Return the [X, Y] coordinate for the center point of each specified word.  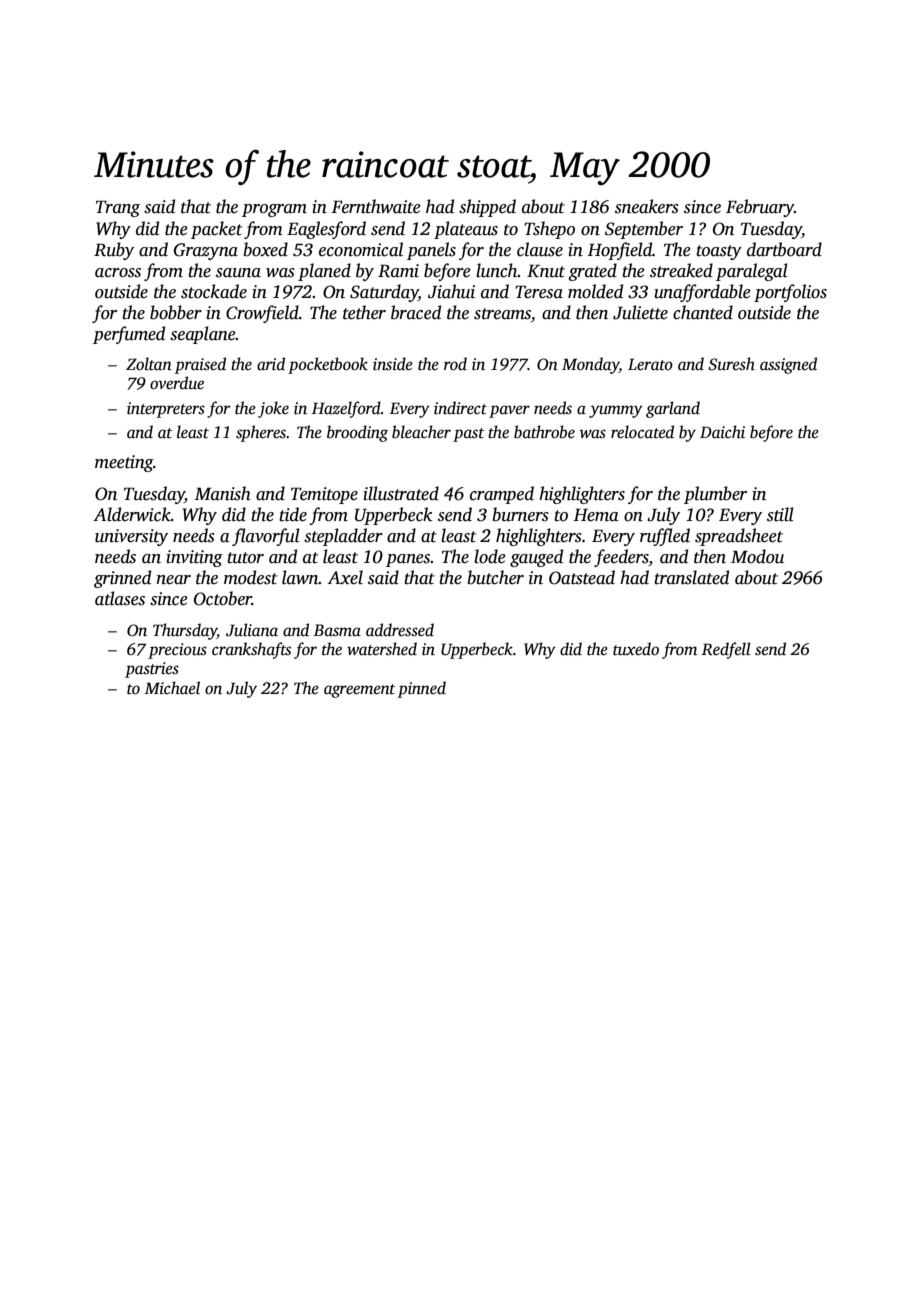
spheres [261, 433]
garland [673, 409]
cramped [502, 495]
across [118, 273]
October [223, 598]
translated [691, 577]
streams [502, 314]
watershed [382, 649]
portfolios [790, 293]
